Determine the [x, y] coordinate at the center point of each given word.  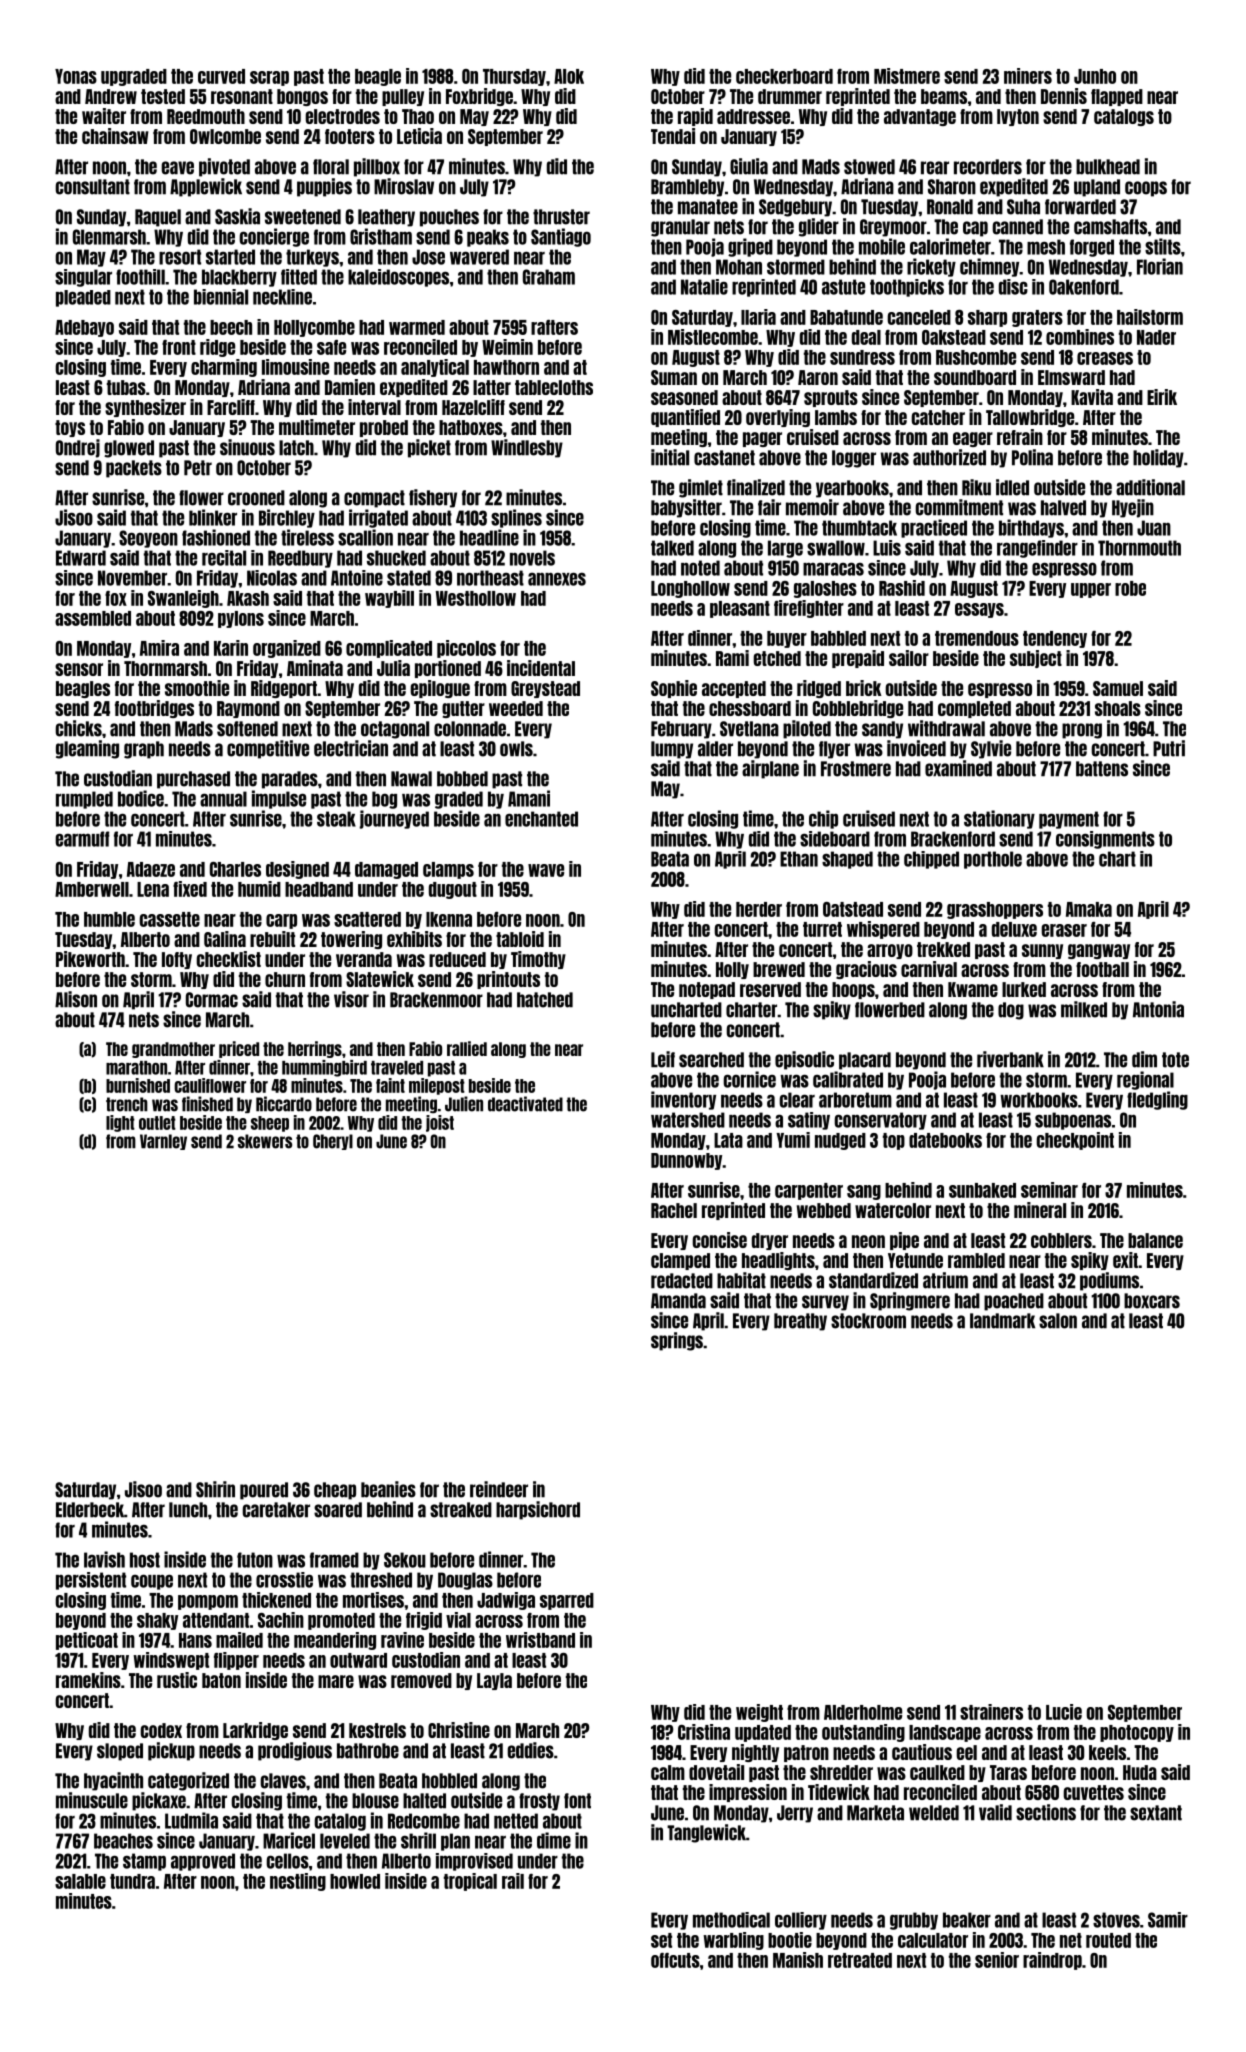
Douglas [465, 1581]
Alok [569, 76]
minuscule [92, 1800]
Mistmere [907, 76]
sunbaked [982, 1190]
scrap [269, 78]
